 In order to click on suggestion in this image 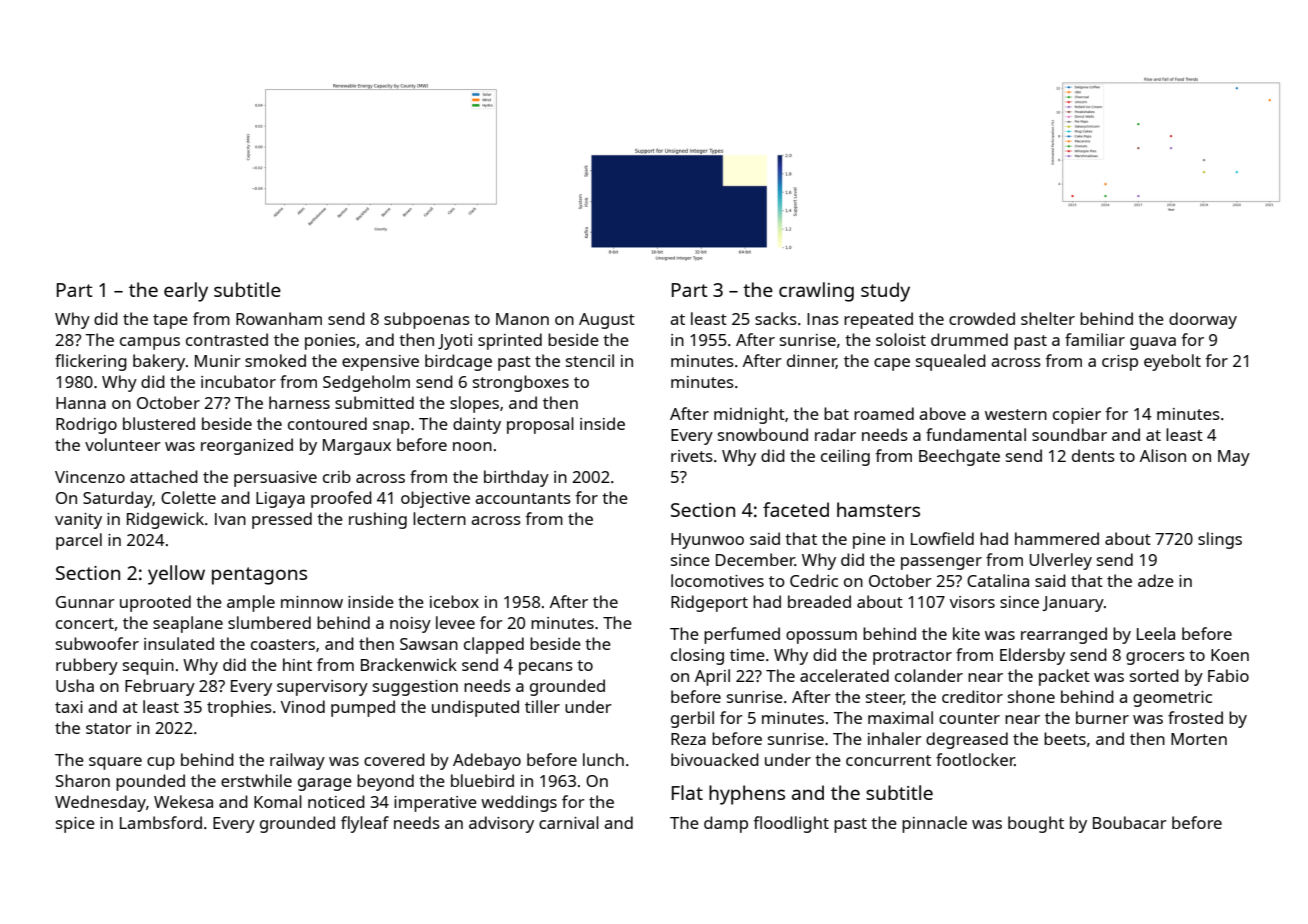, I will do `click(415, 688)`.
